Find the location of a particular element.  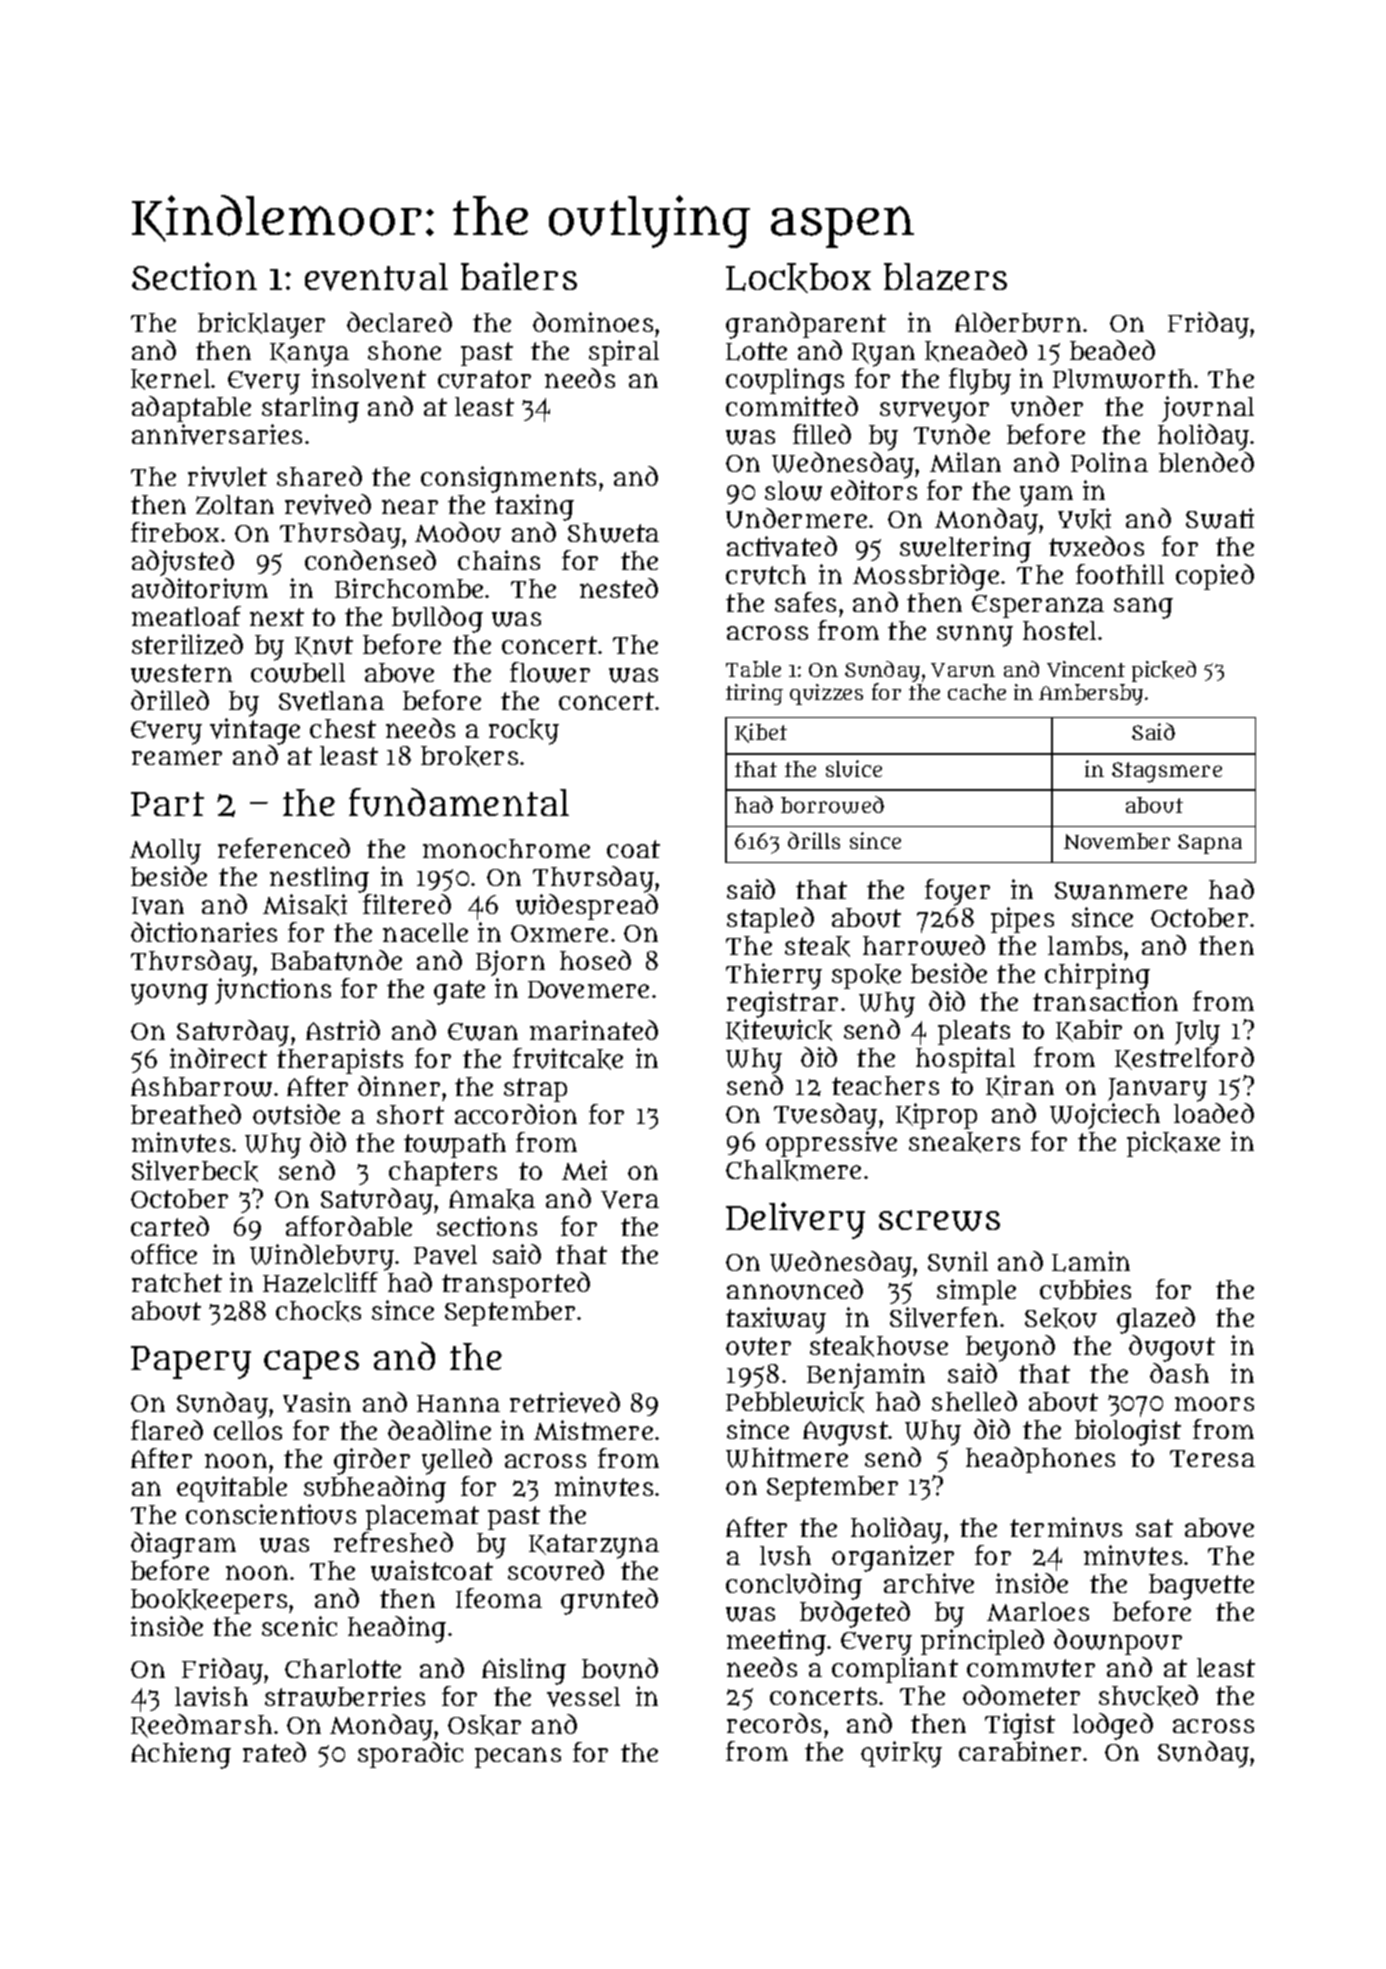

chocks is located at coordinates (318, 1311).
